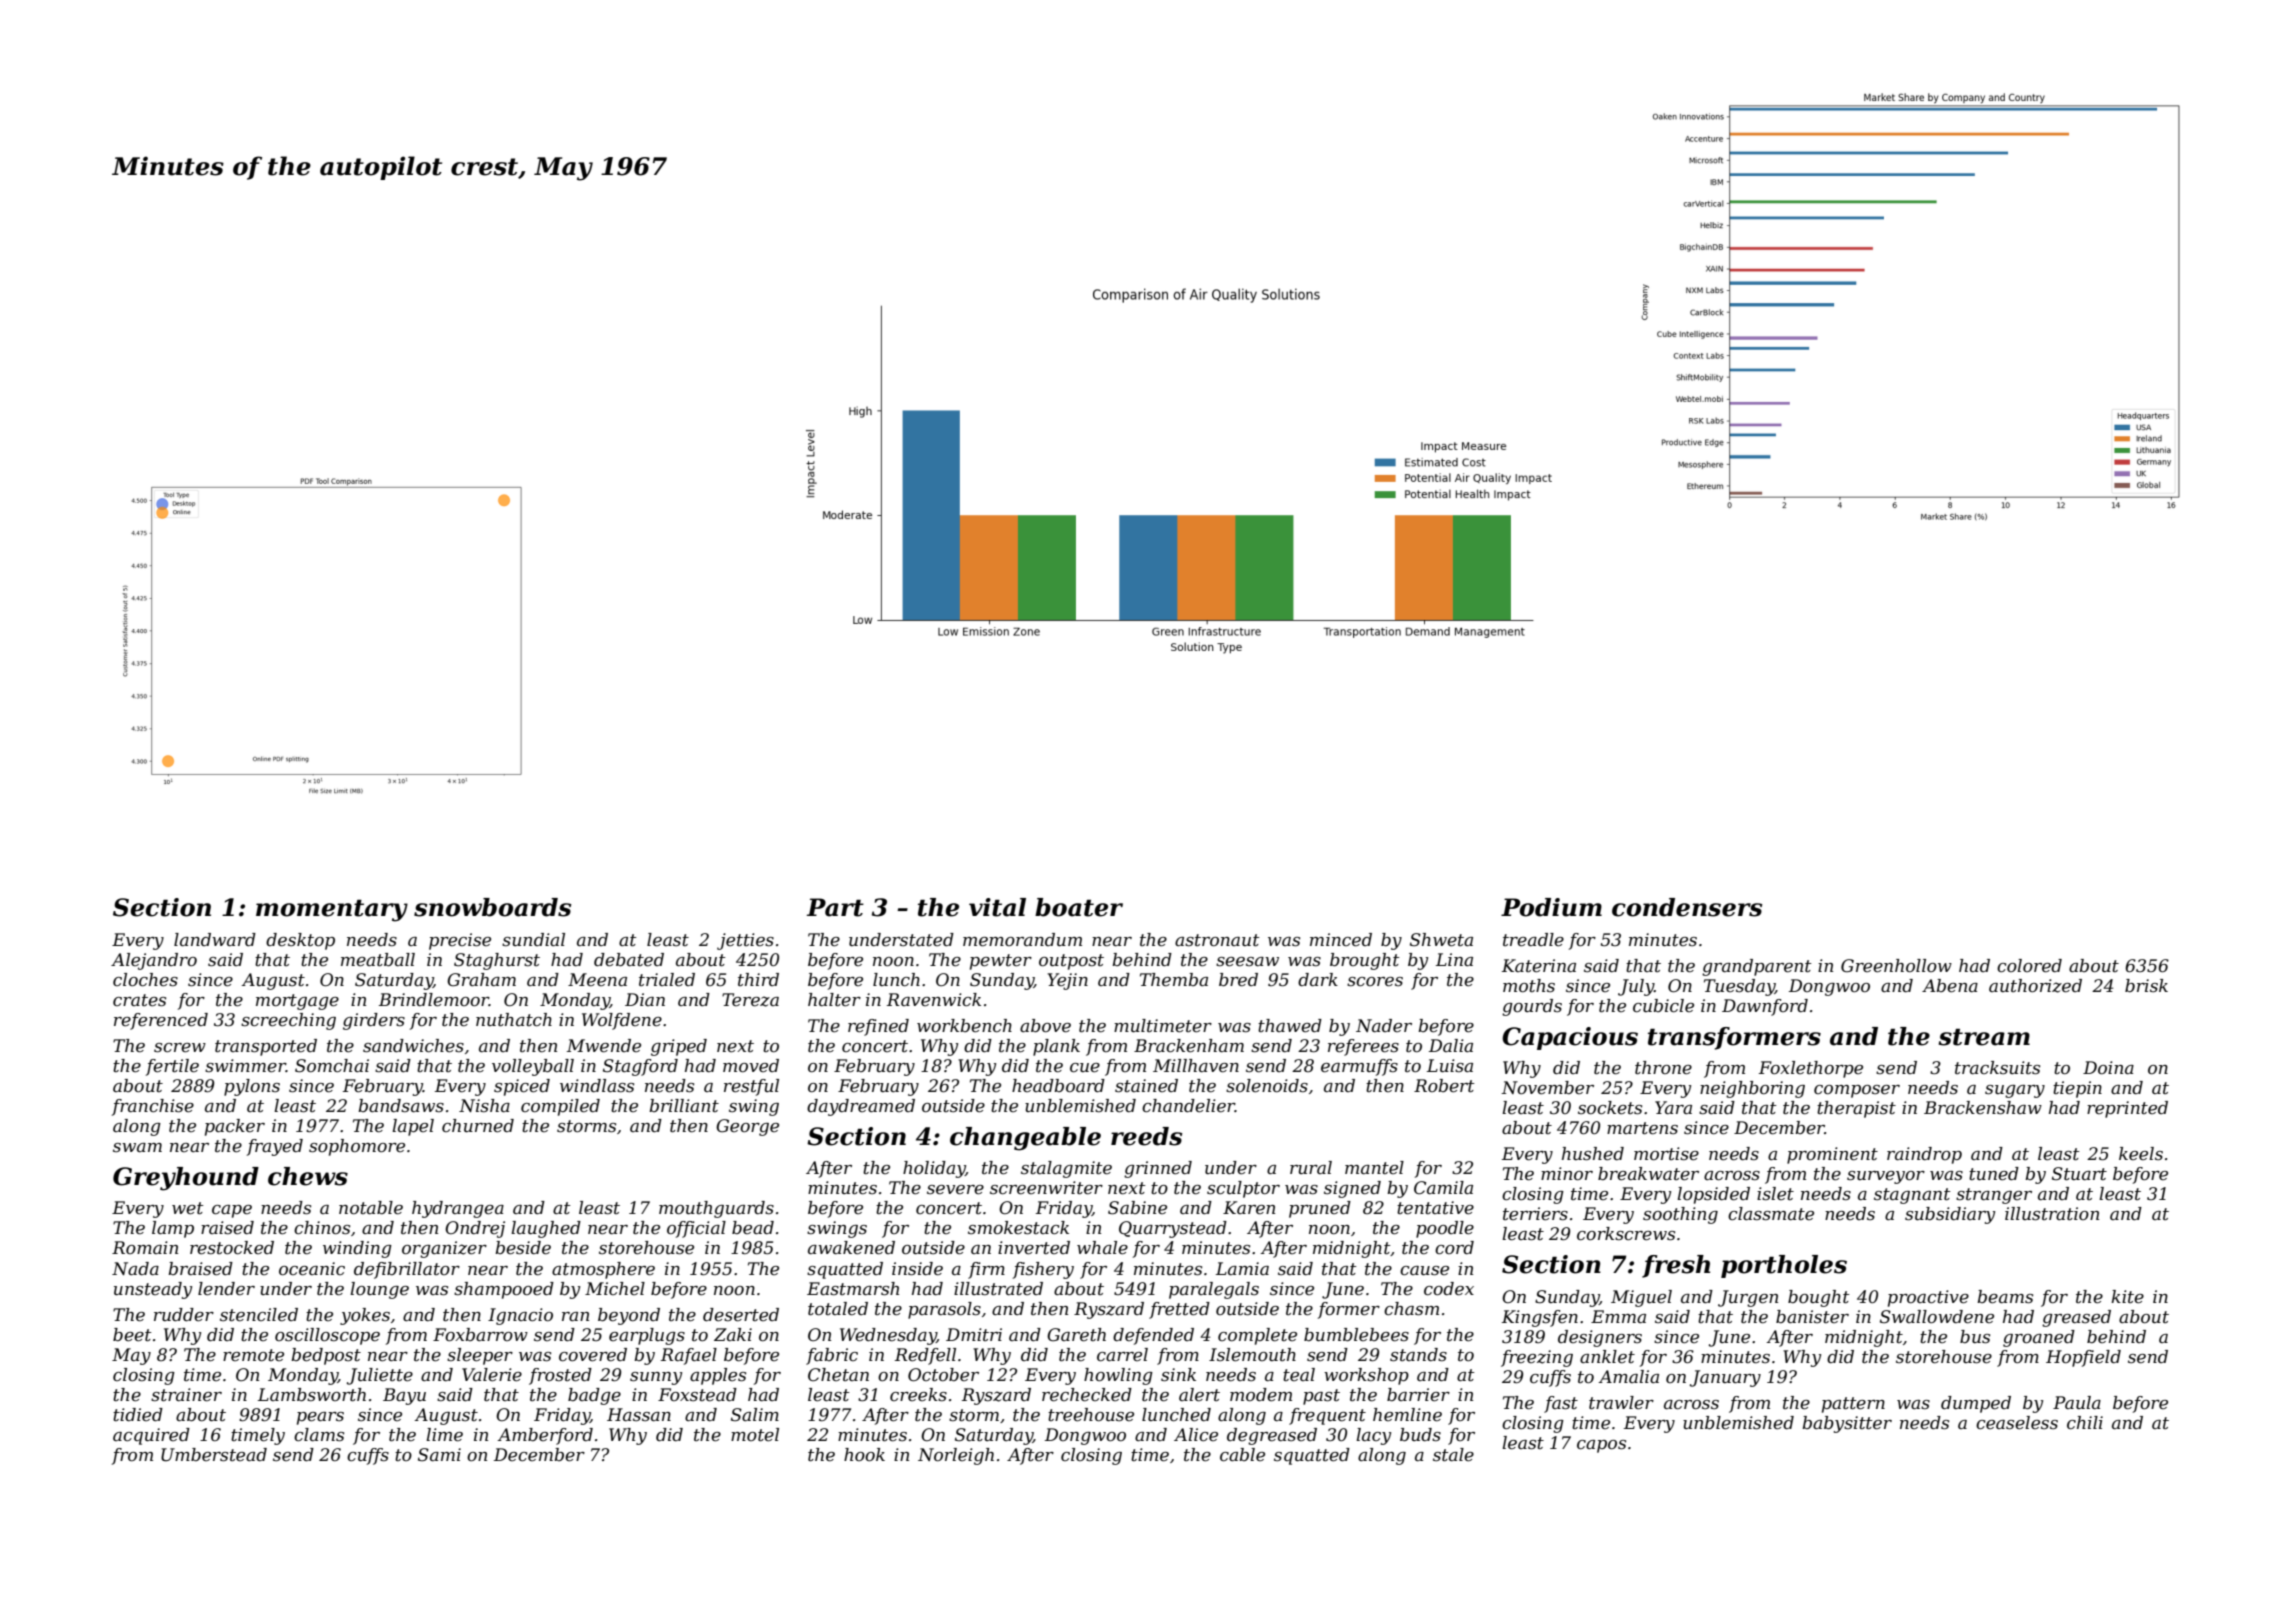 The width and height of the document is (2282, 1614). What do you see at coordinates (151, 1436) in the document?
I see `acquired` at bounding box center [151, 1436].
